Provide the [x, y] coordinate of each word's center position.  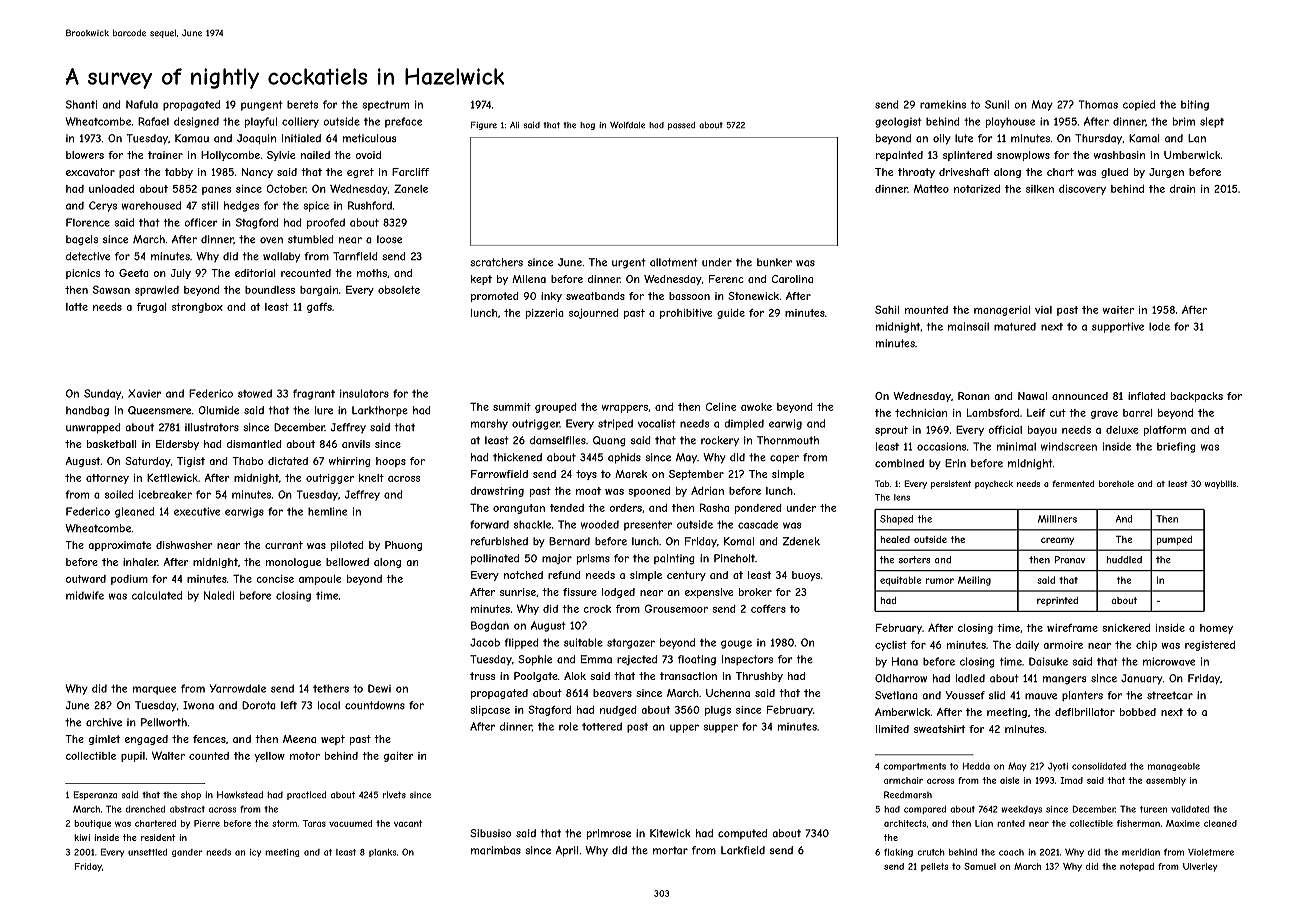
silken [1040, 189]
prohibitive [686, 314]
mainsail [968, 326]
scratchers [496, 262]
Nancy [257, 173]
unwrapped [93, 428]
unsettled [147, 852]
